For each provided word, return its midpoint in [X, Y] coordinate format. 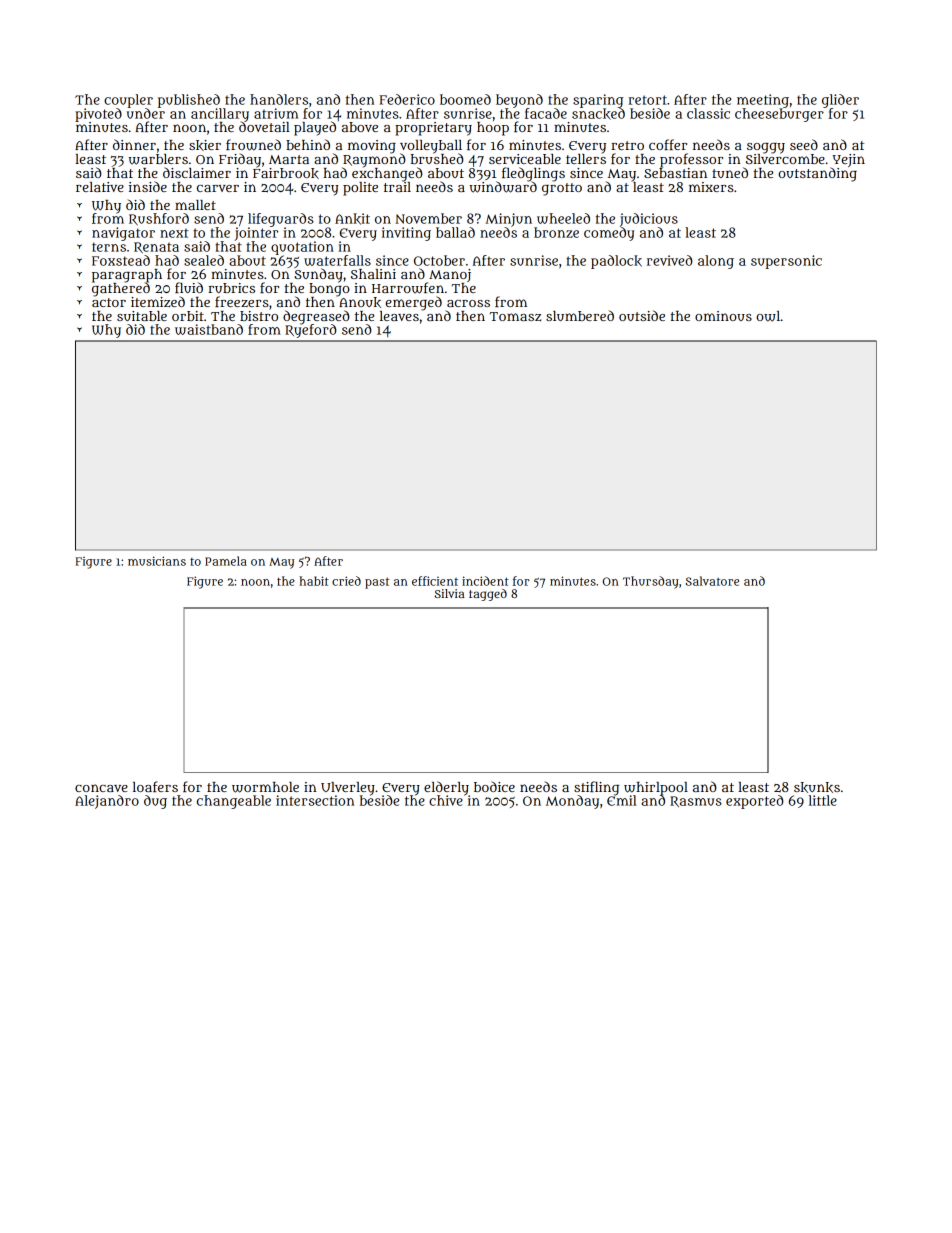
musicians [157, 561]
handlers [279, 99]
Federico [407, 99]
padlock [616, 262]
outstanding [817, 174]
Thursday [651, 582]
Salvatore [712, 581]
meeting [763, 101]
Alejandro [107, 802]
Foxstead [121, 260]
